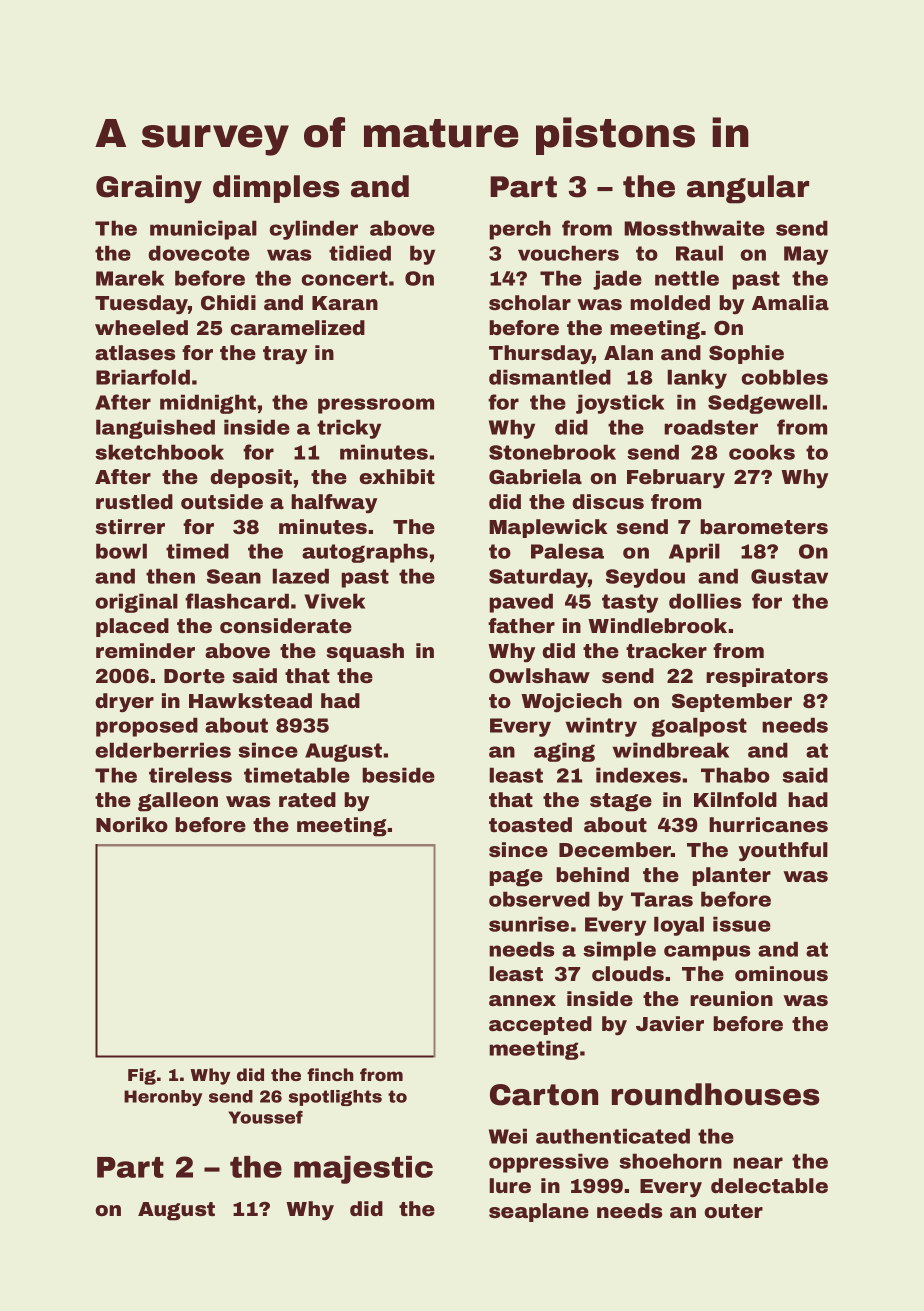  I want to click on galleon, so click(178, 802).
